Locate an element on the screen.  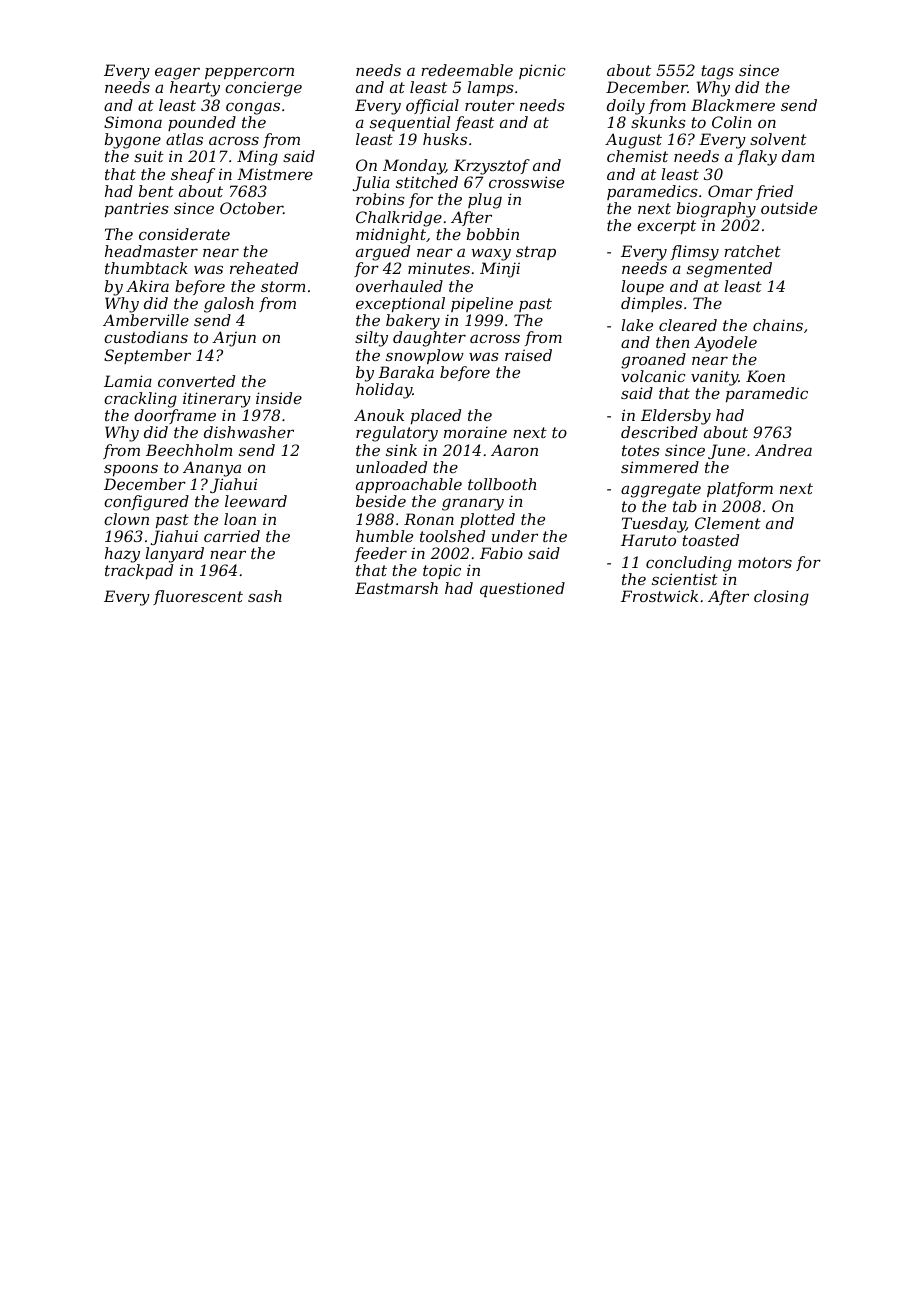
storm is located at coordinates (283, 286).
